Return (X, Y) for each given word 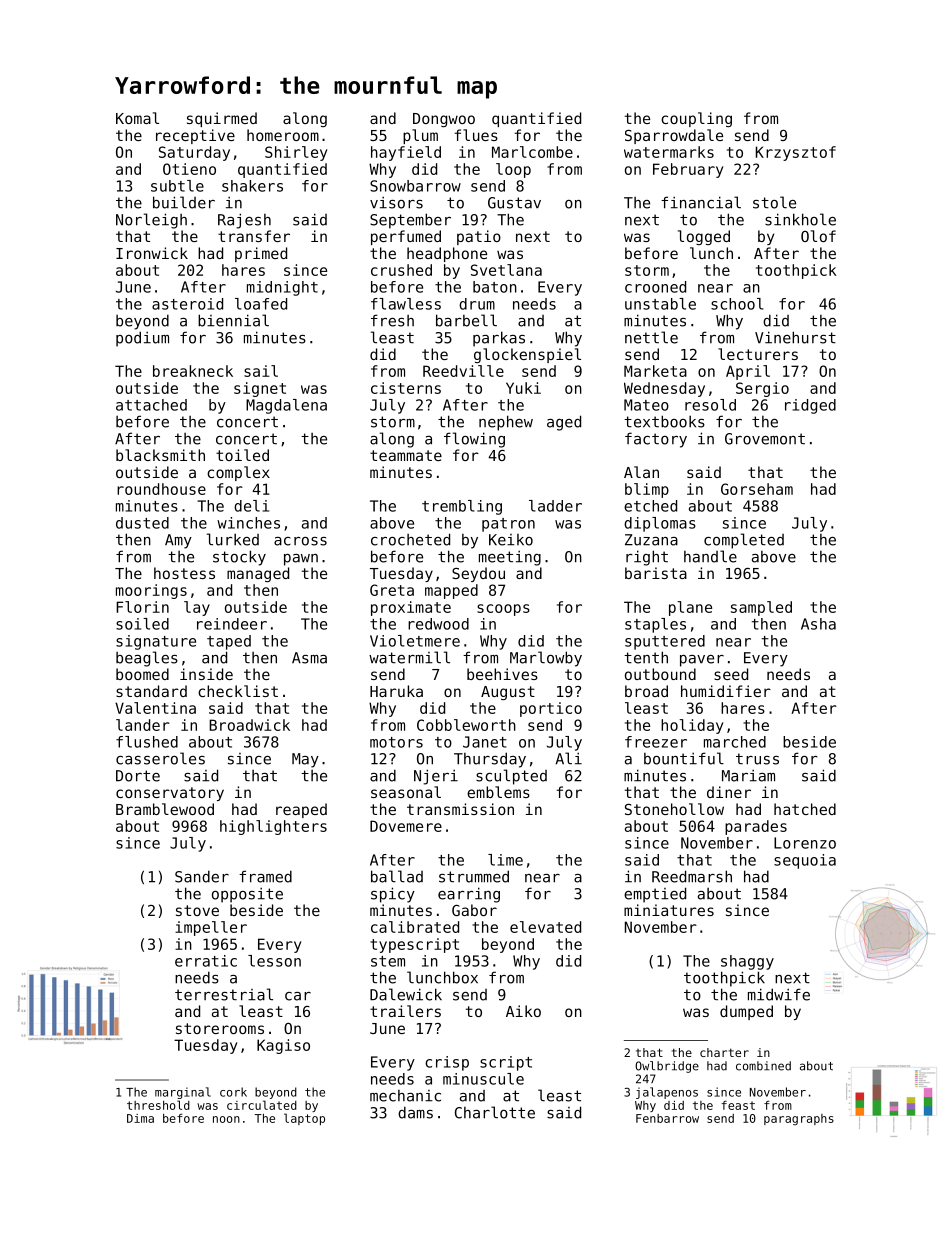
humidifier (726, 691)
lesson (274, 961)
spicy (393, 895)
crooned (655, 287)
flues (476, 135)
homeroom (283, 135)
